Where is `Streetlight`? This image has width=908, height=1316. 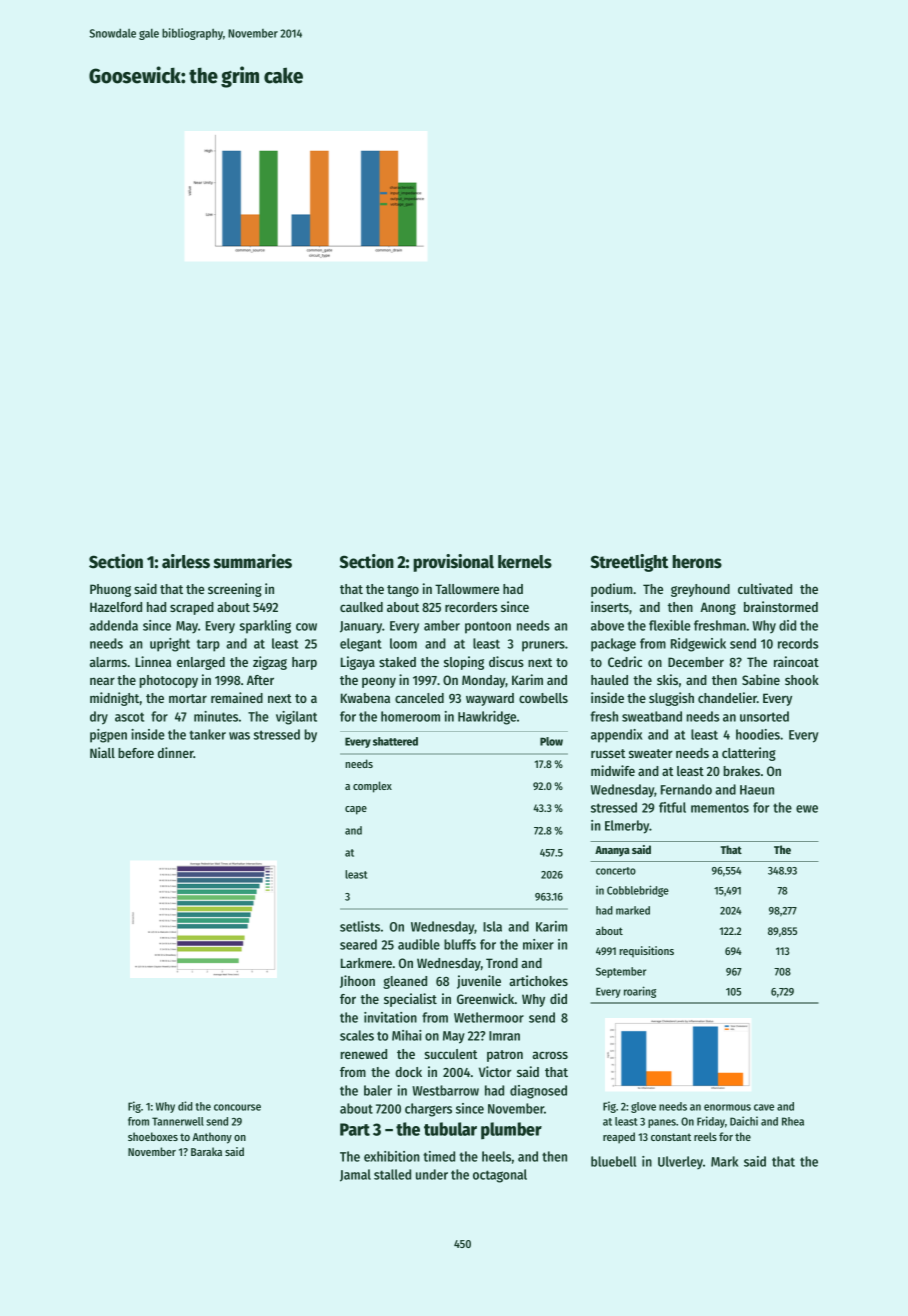 Streetlight is located at coordinates (629, 563).
